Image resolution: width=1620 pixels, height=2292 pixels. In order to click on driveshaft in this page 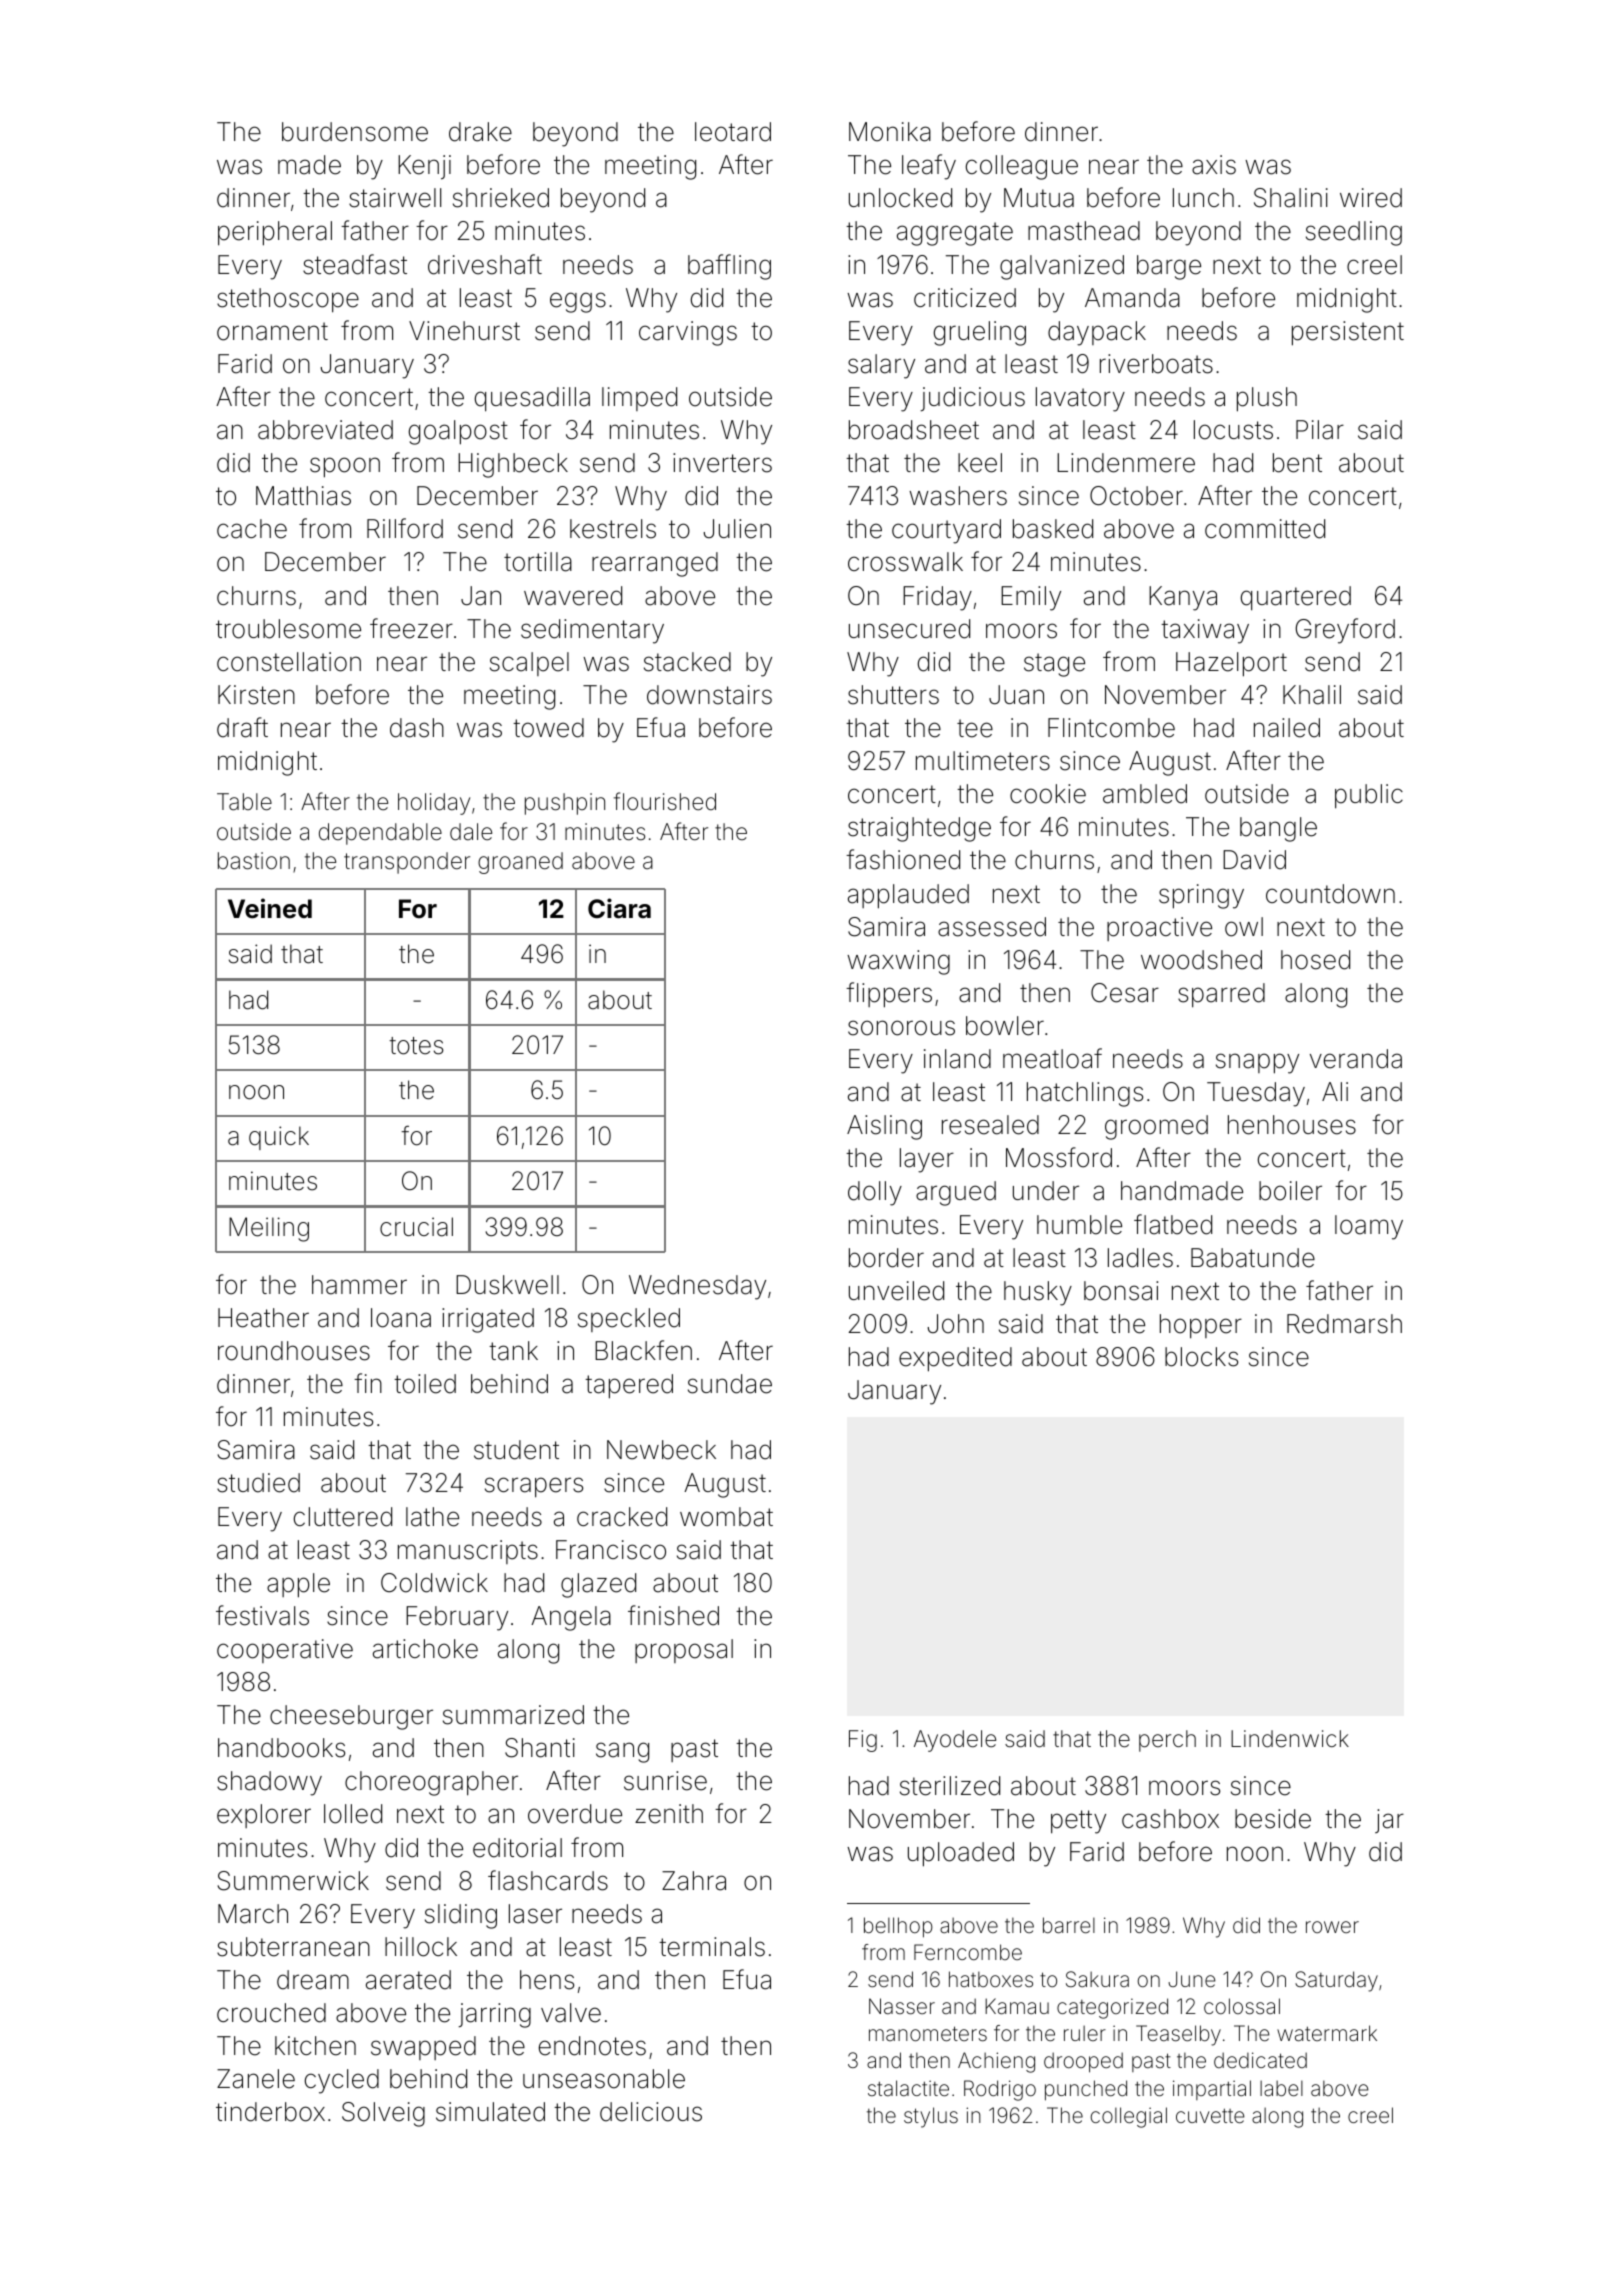, I will do `click(485, 264)`.
